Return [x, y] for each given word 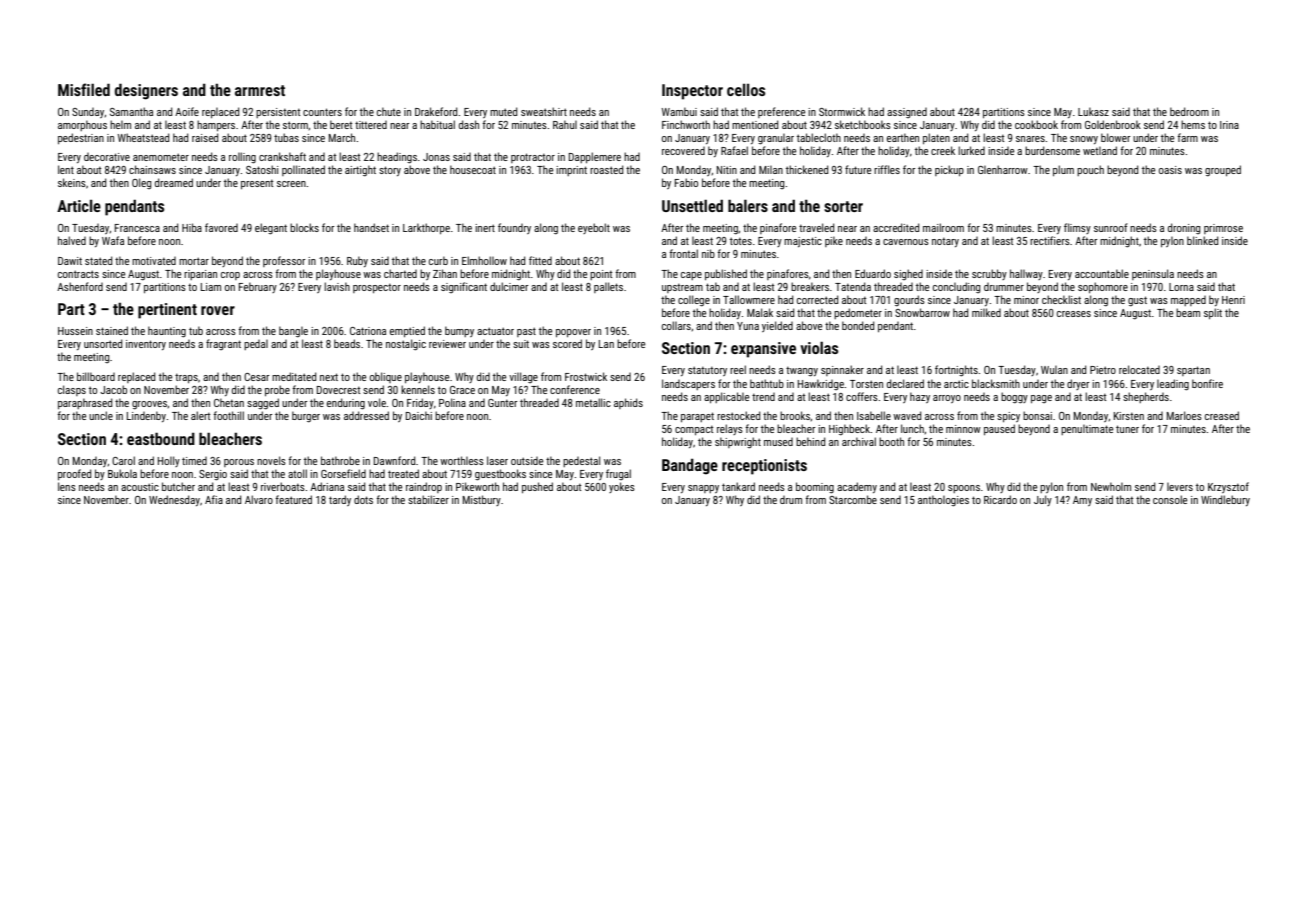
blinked [1202, 240]
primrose [1223, 229]
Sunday [88, 113]
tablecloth [819, 137]
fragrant [223, 344]
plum [1063, 170]
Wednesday [174, 500]
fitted [540, 260]
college [694, 301]
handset [371, 227]
